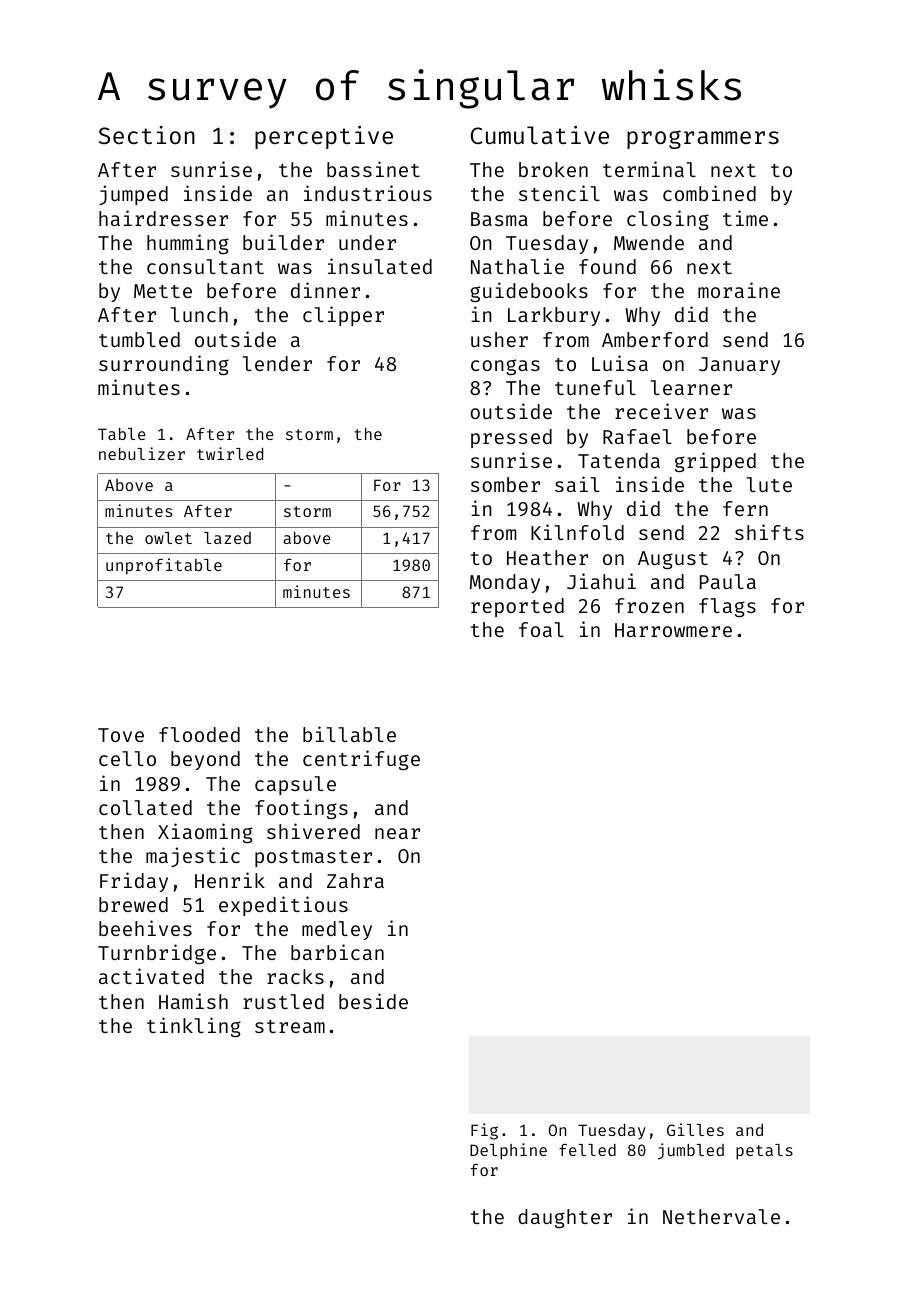 Image resolution: width=908 pixels, height=1316 pixels. Describe the element at coordinates (380, 266) in the screenshot. I see `insulated` at that location.
